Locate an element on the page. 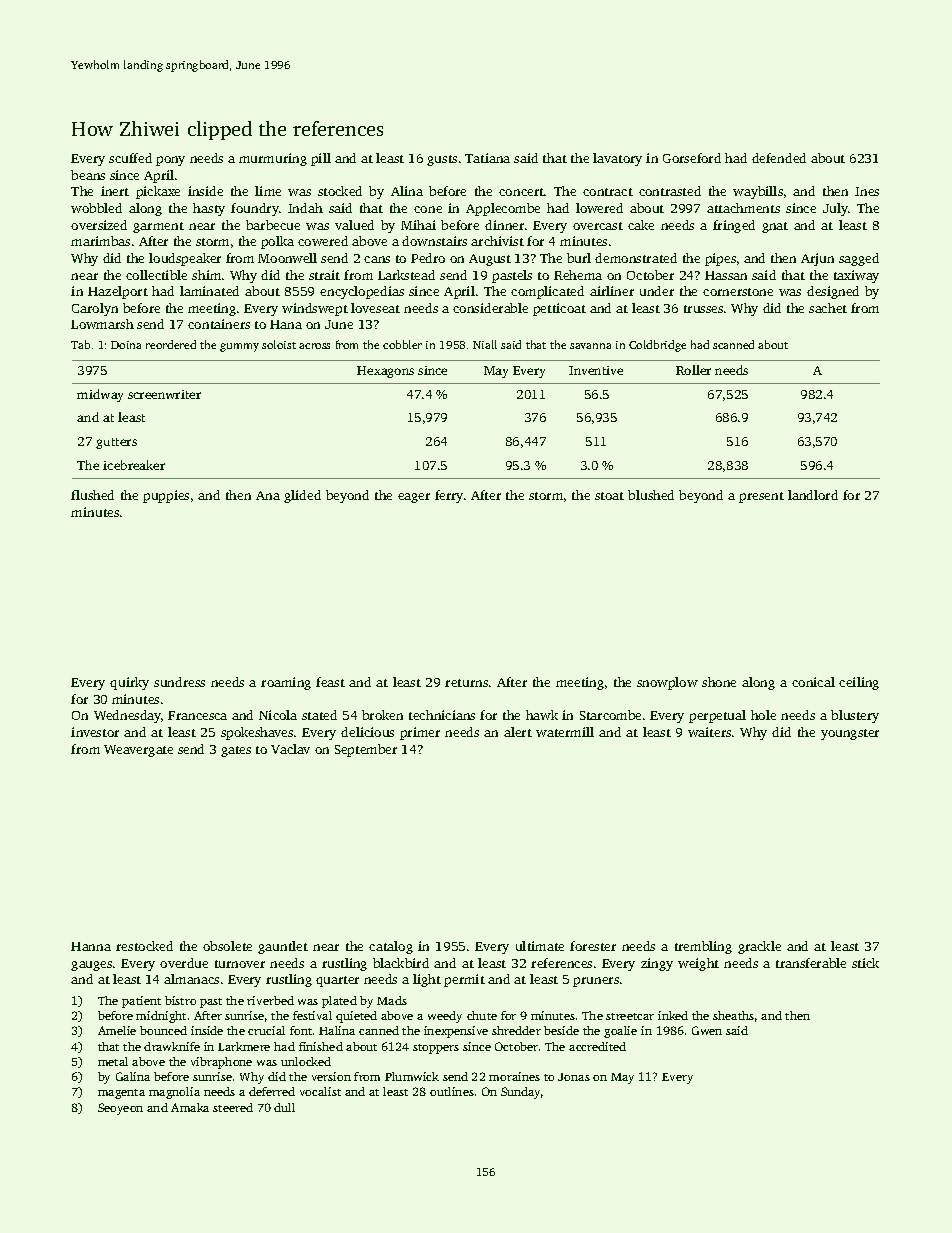  roaming is located at coordinates (286, 683).
